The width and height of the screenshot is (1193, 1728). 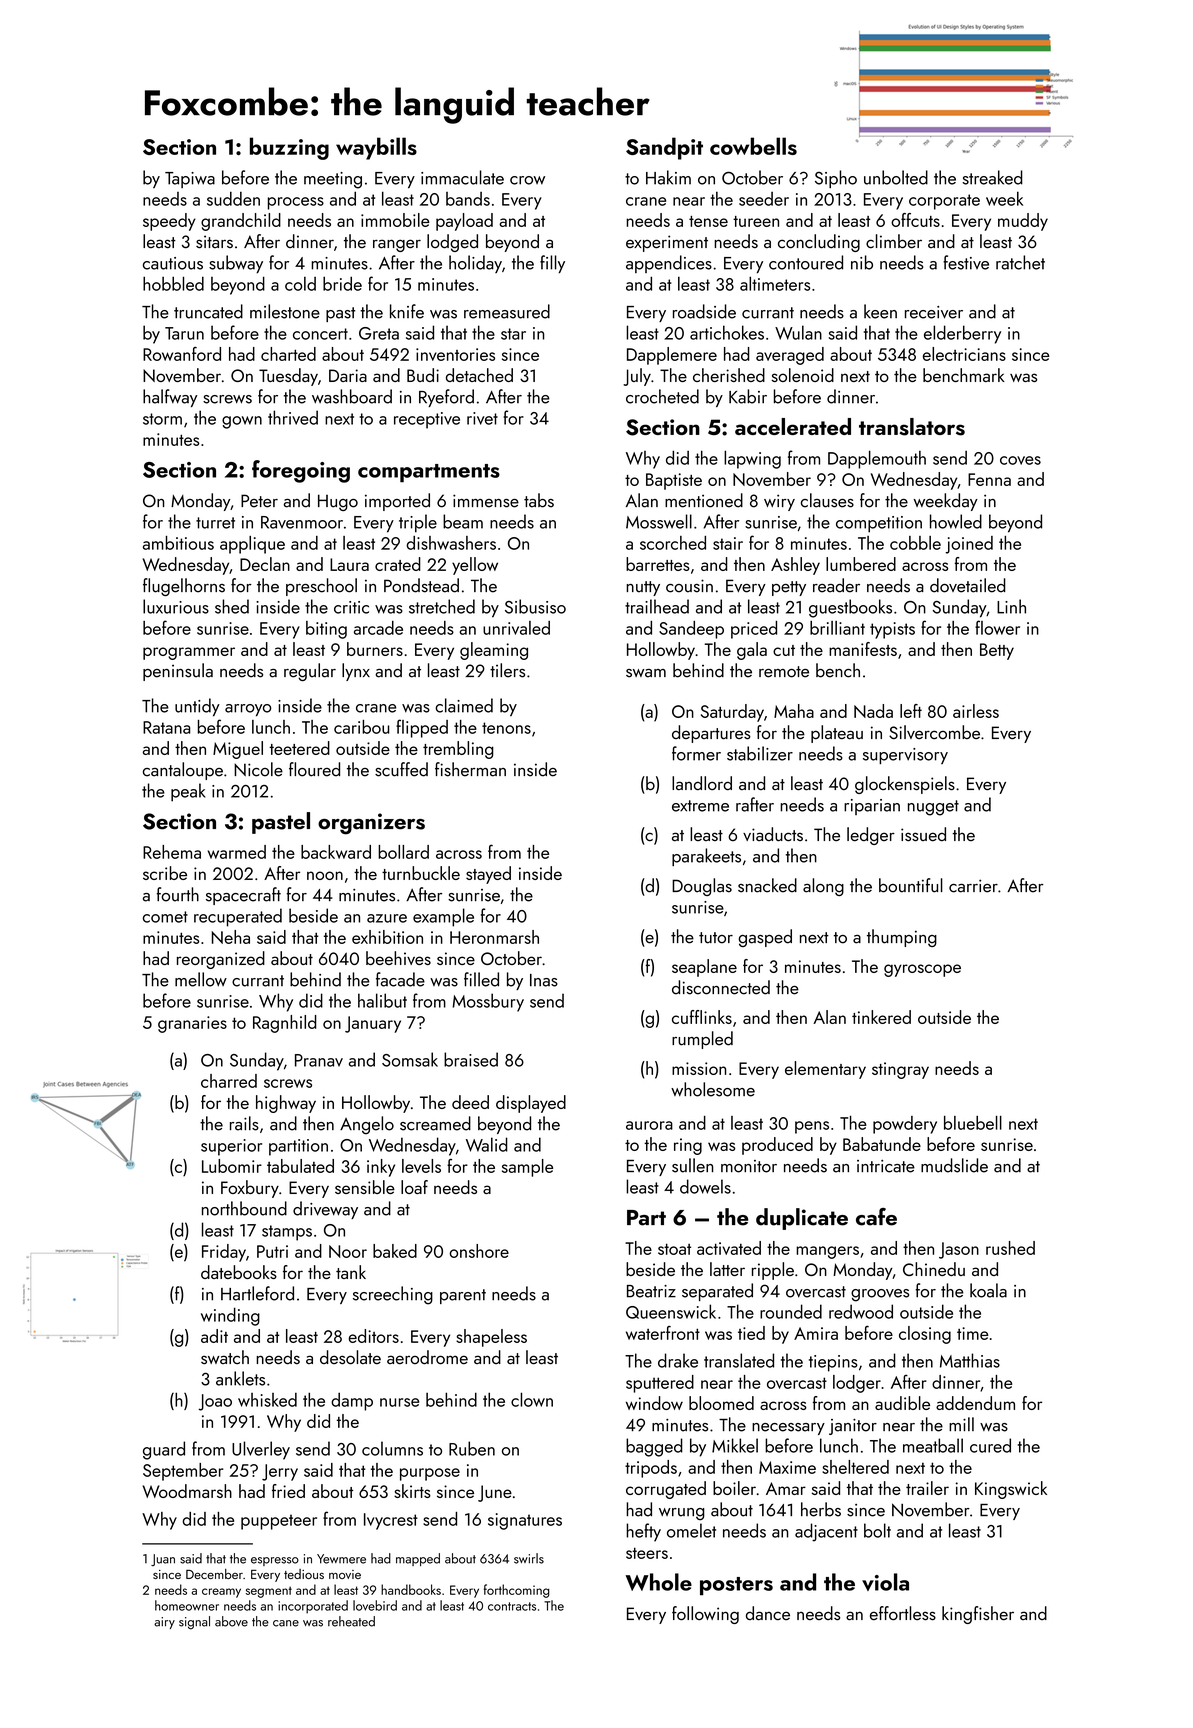 I want to click on Hartleford, so click(x=257, y=1293).
